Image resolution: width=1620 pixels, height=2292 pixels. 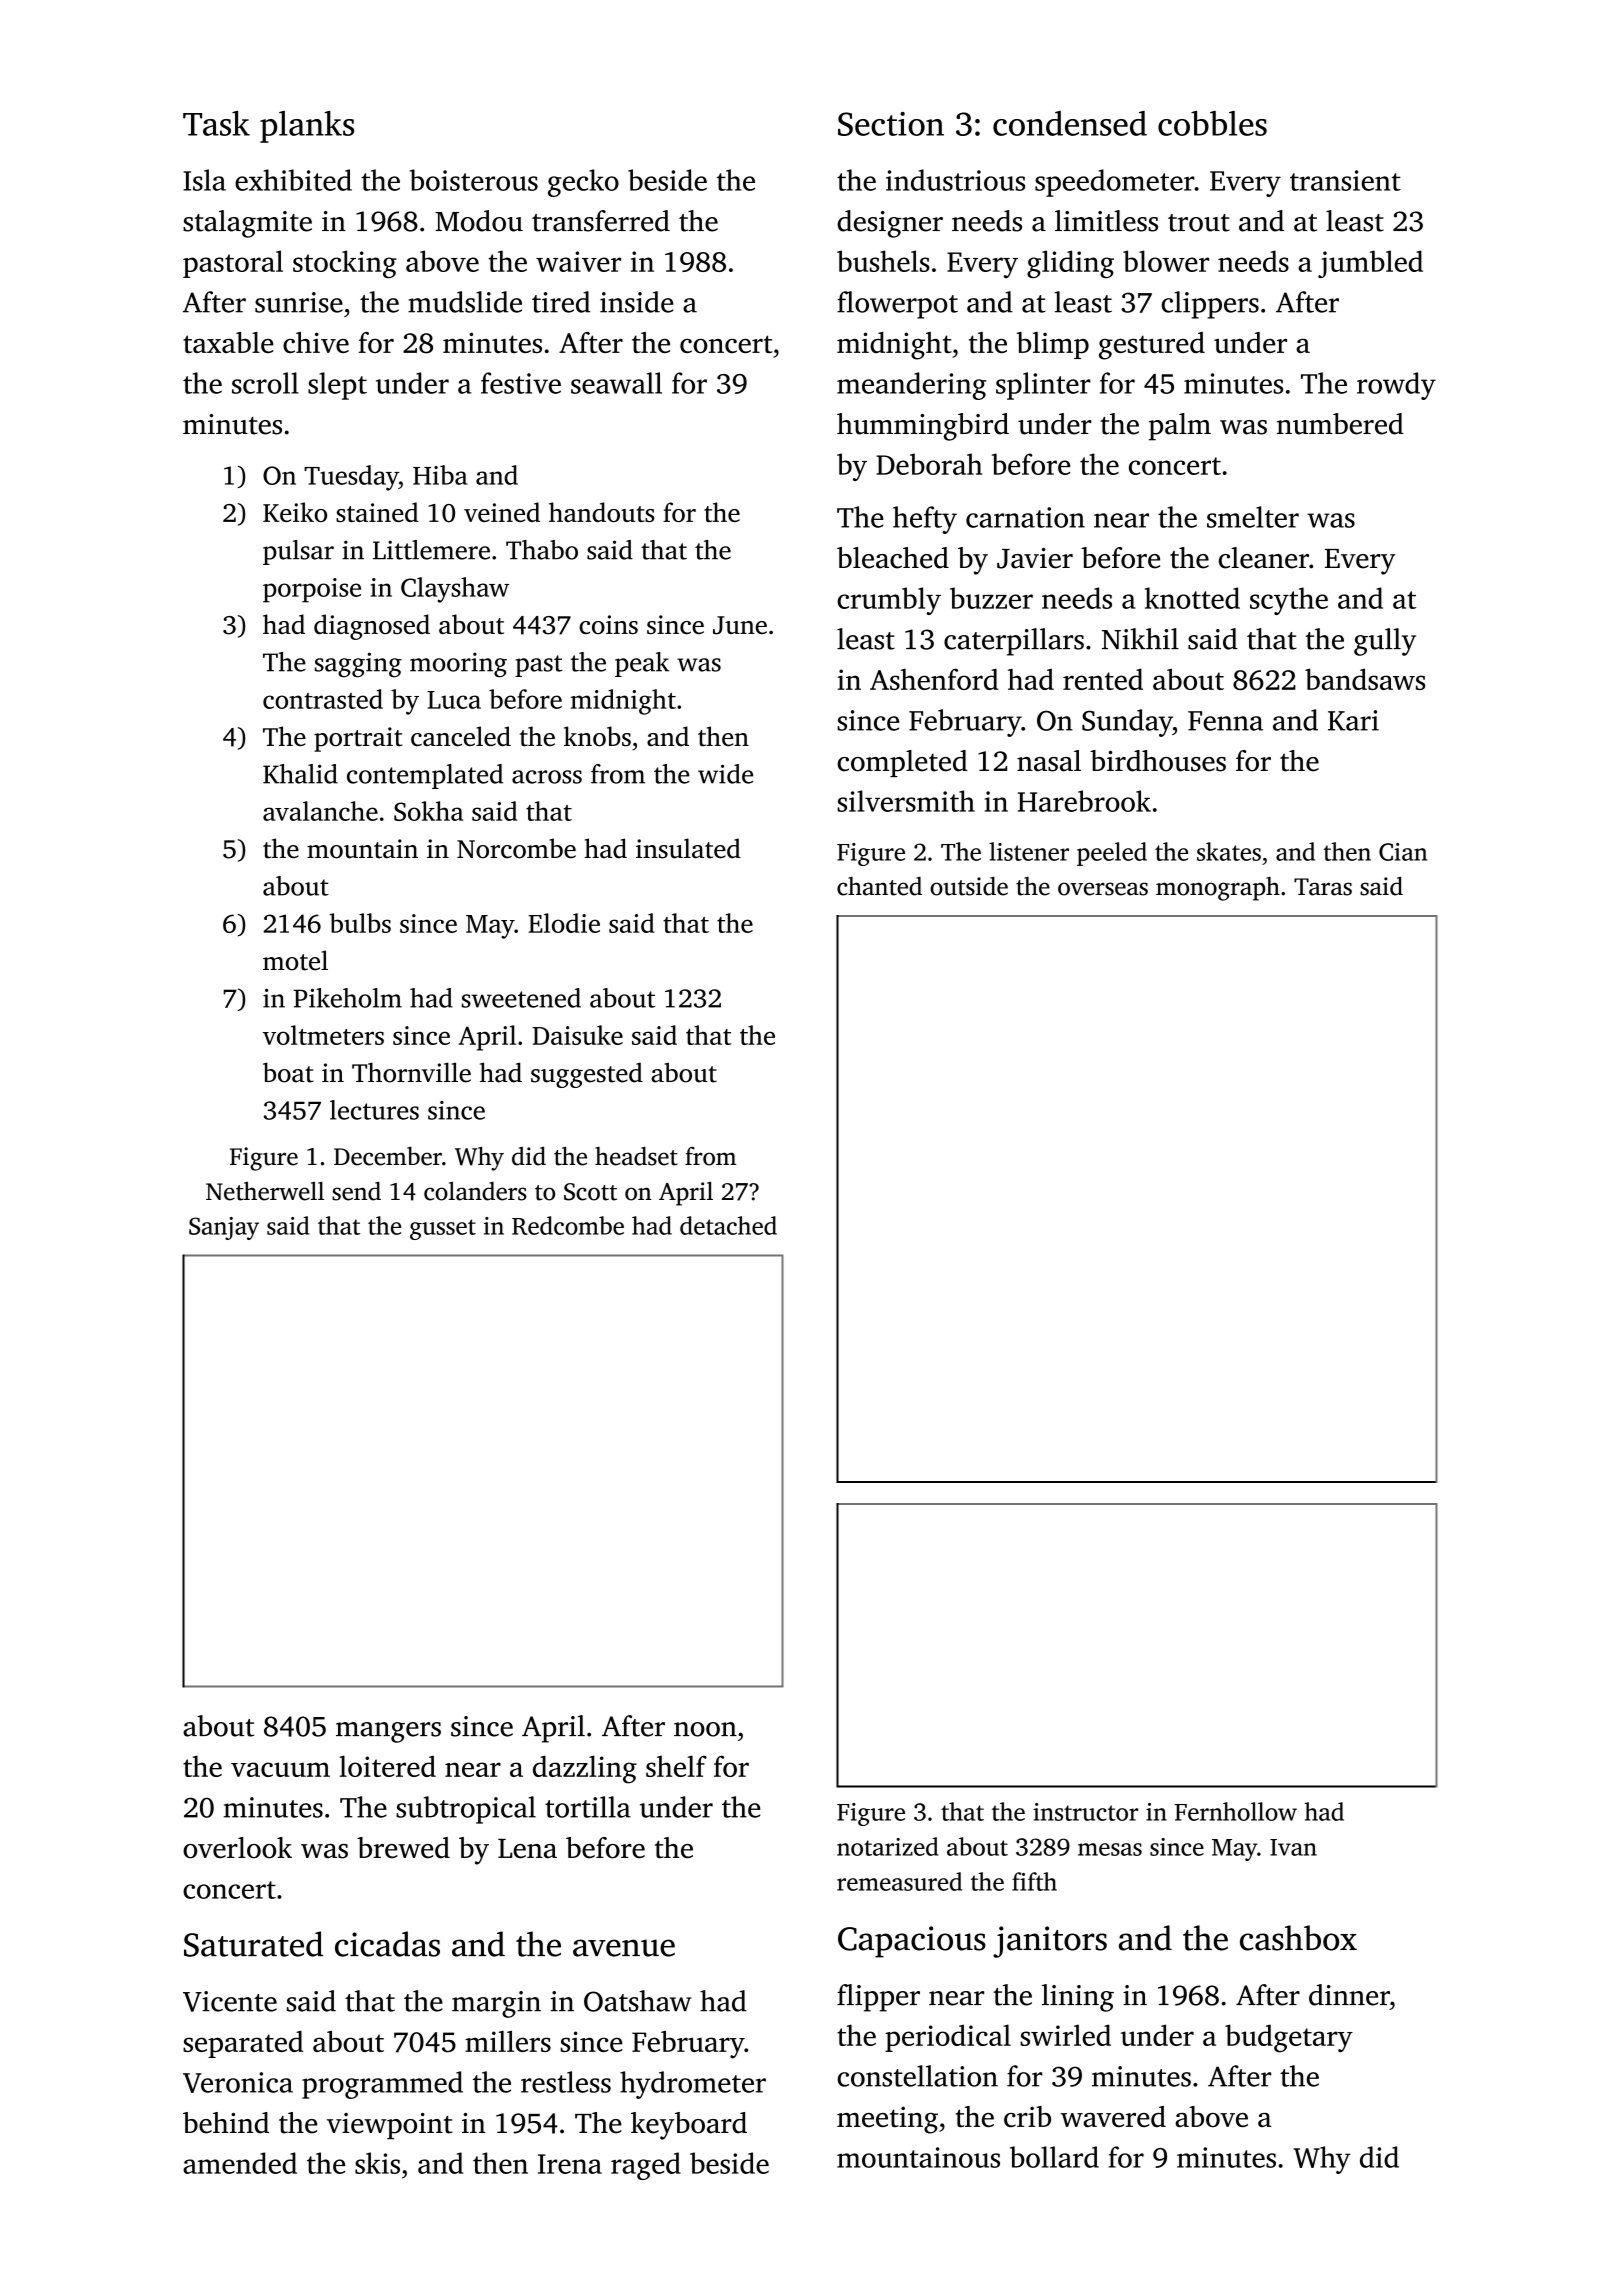 What do you see at coordinates (253, 1944) in the page?
I see `Saturated` at bounding box center [253, 1944].
